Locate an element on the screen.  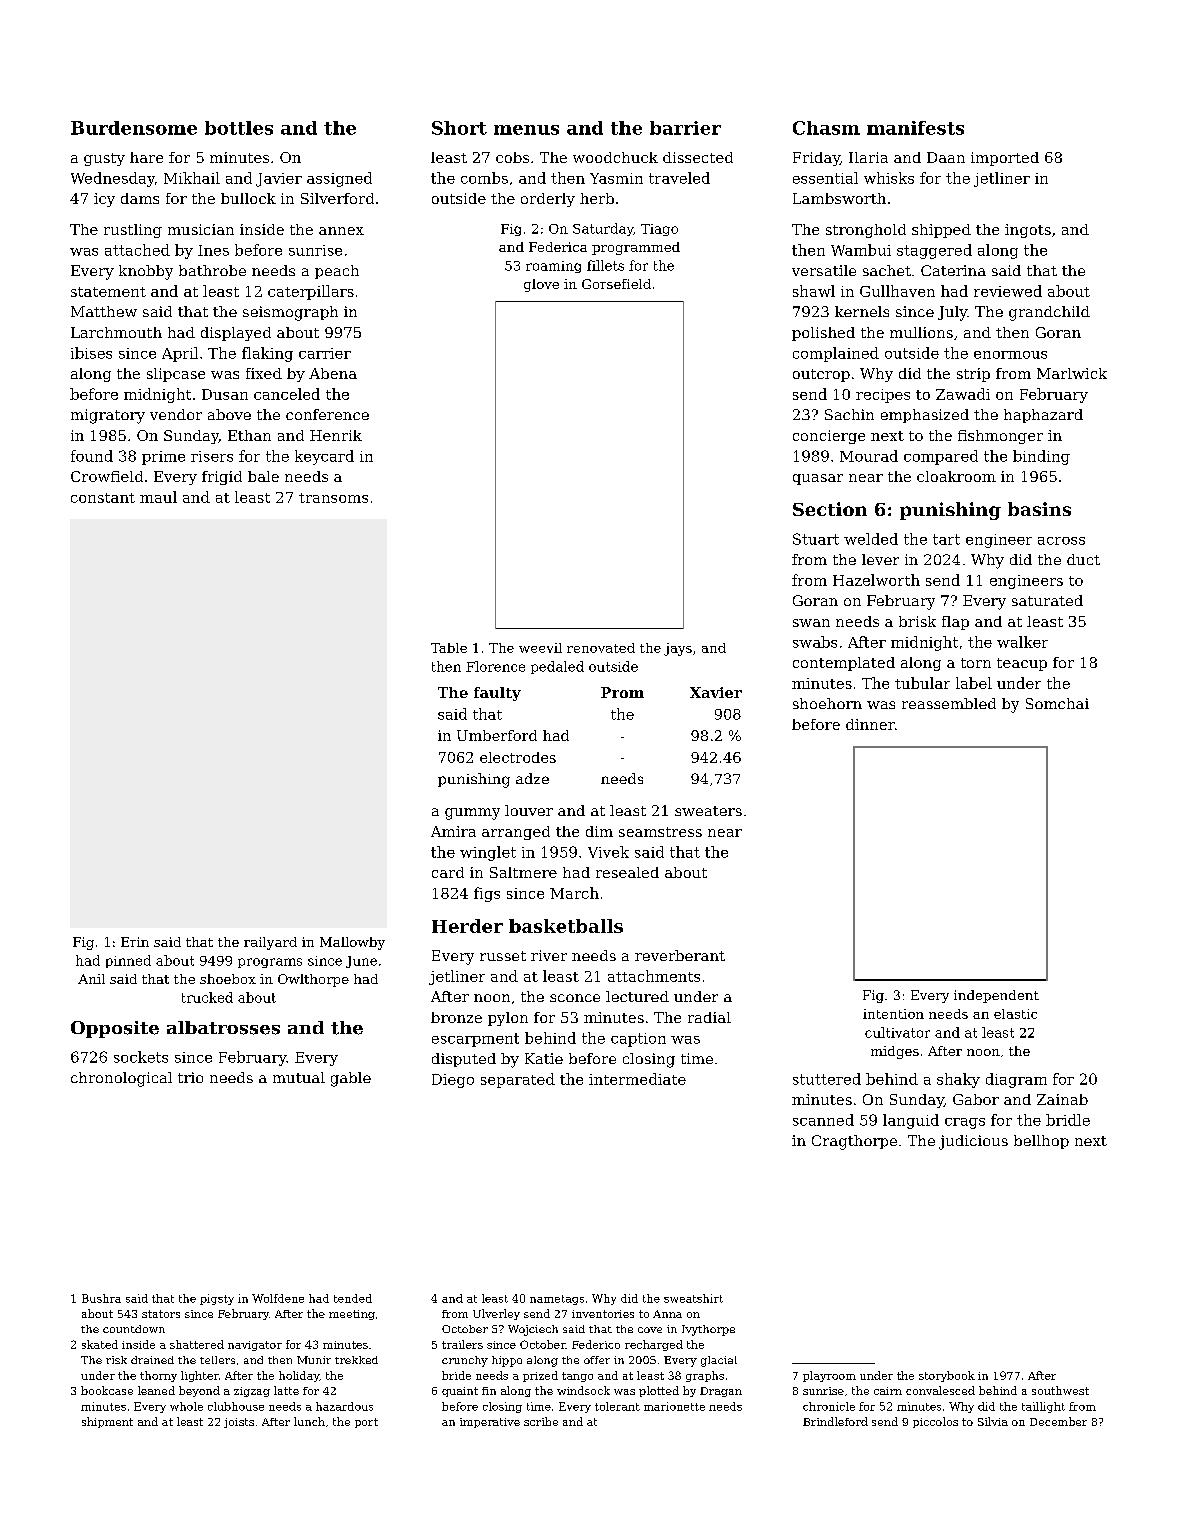
jays is located at coordinates (678, 649).
